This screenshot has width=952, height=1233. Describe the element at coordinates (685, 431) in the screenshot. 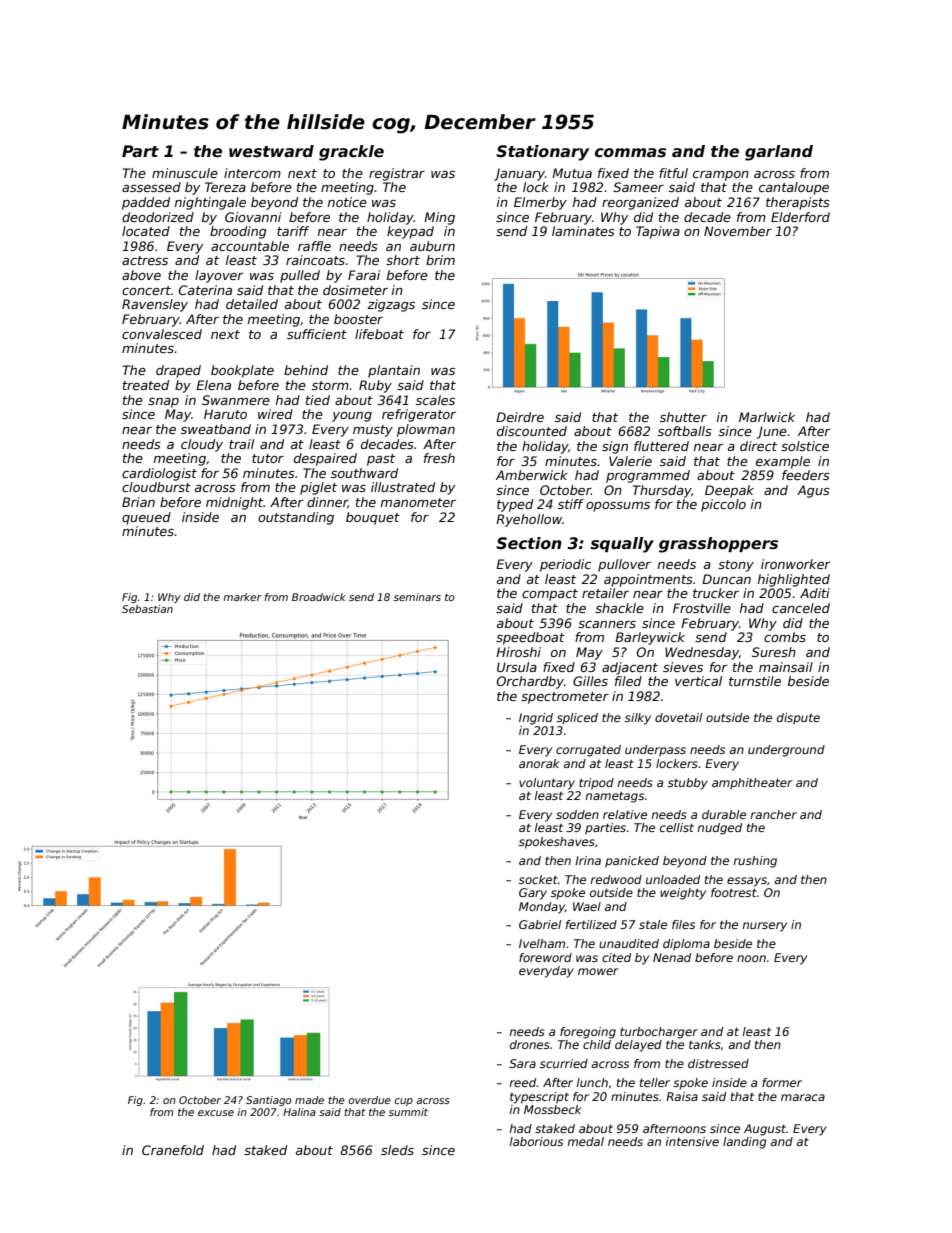

I see `softballs` at that location.
